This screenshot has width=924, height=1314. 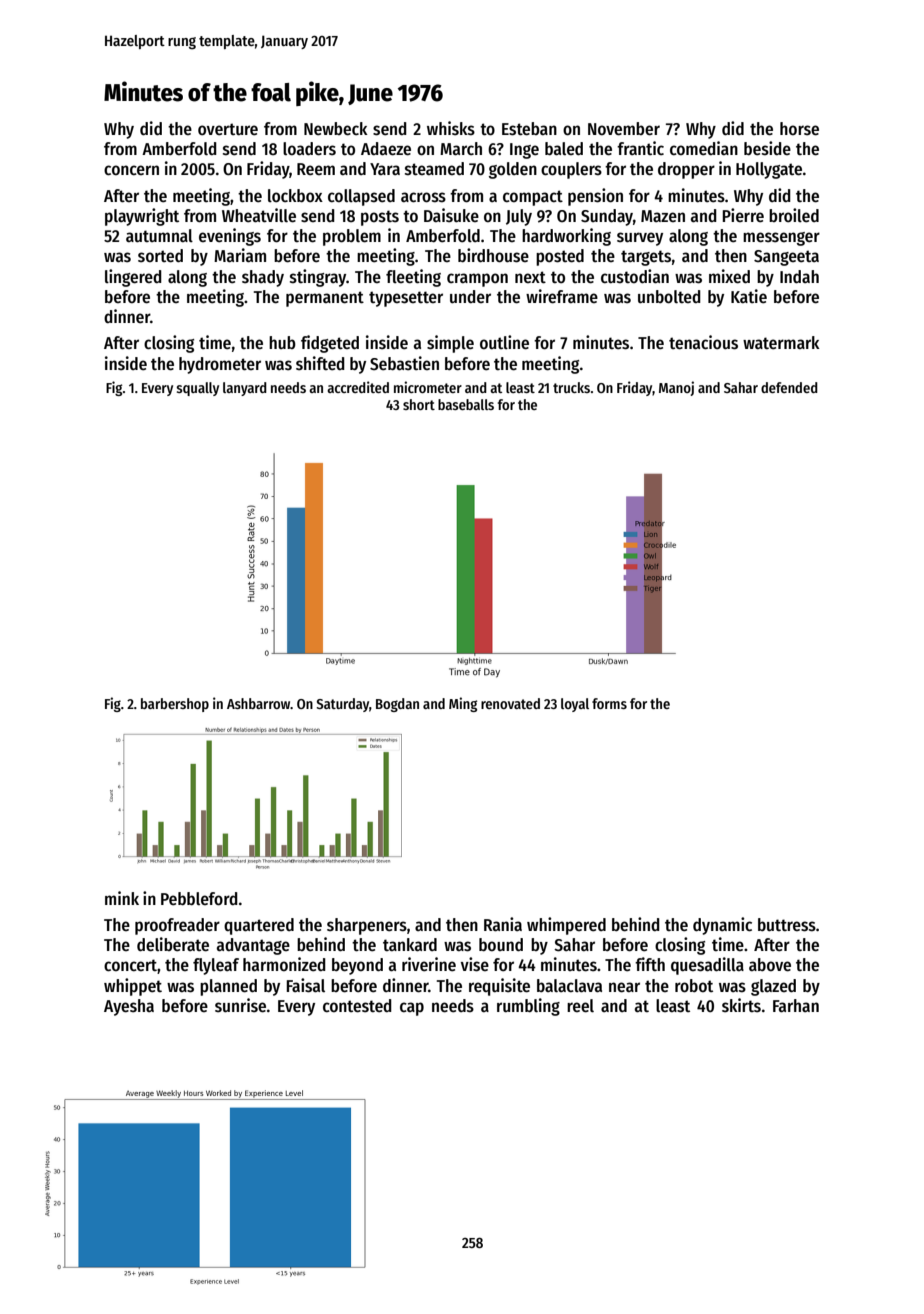 What do you see at coordinates (197, 389) in the screenshot?
I see `squally` at bounding box center [197, 389].
